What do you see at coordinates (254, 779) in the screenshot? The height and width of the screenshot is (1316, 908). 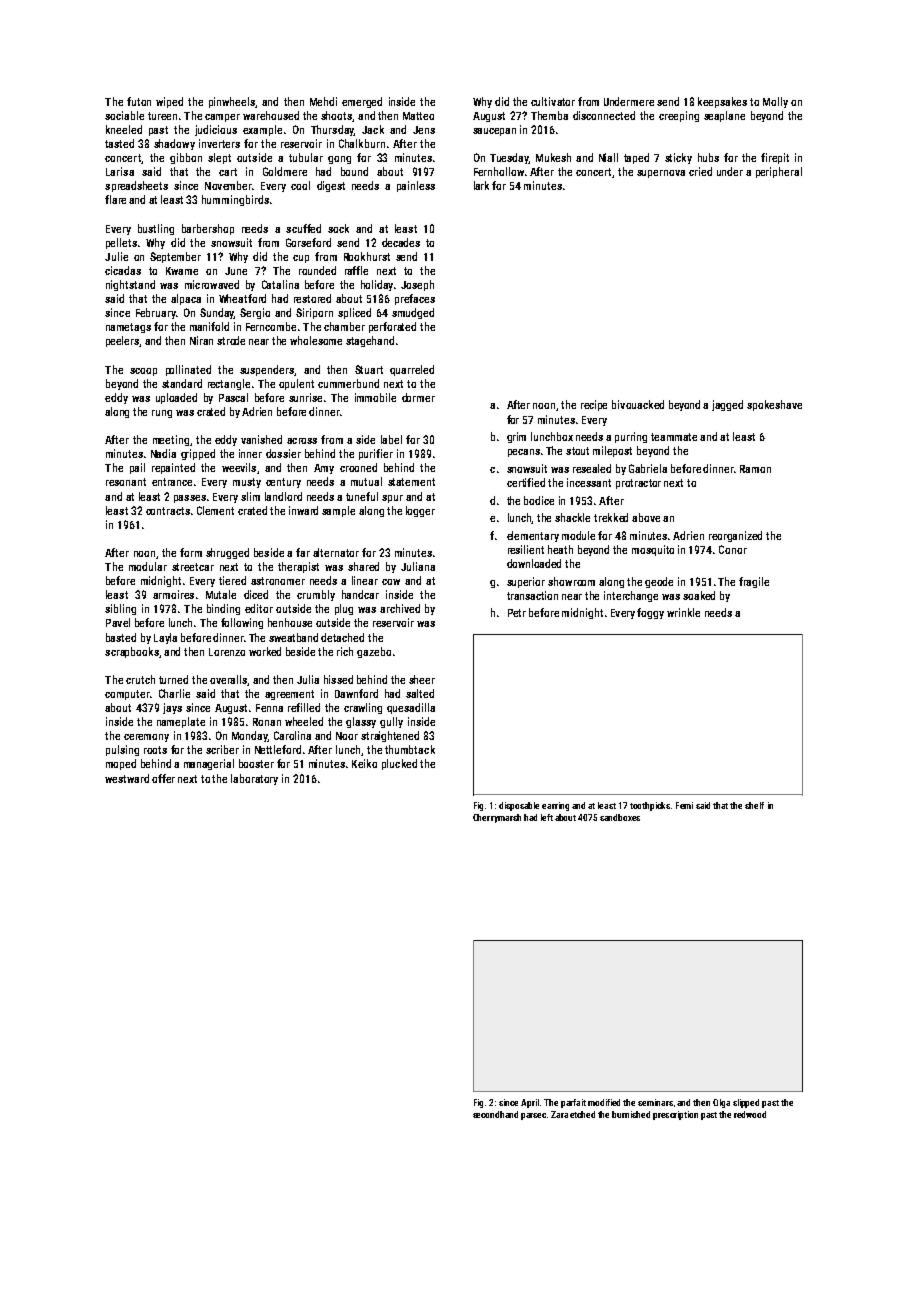 I see `laboratory` at bounding box center [254, 779].
